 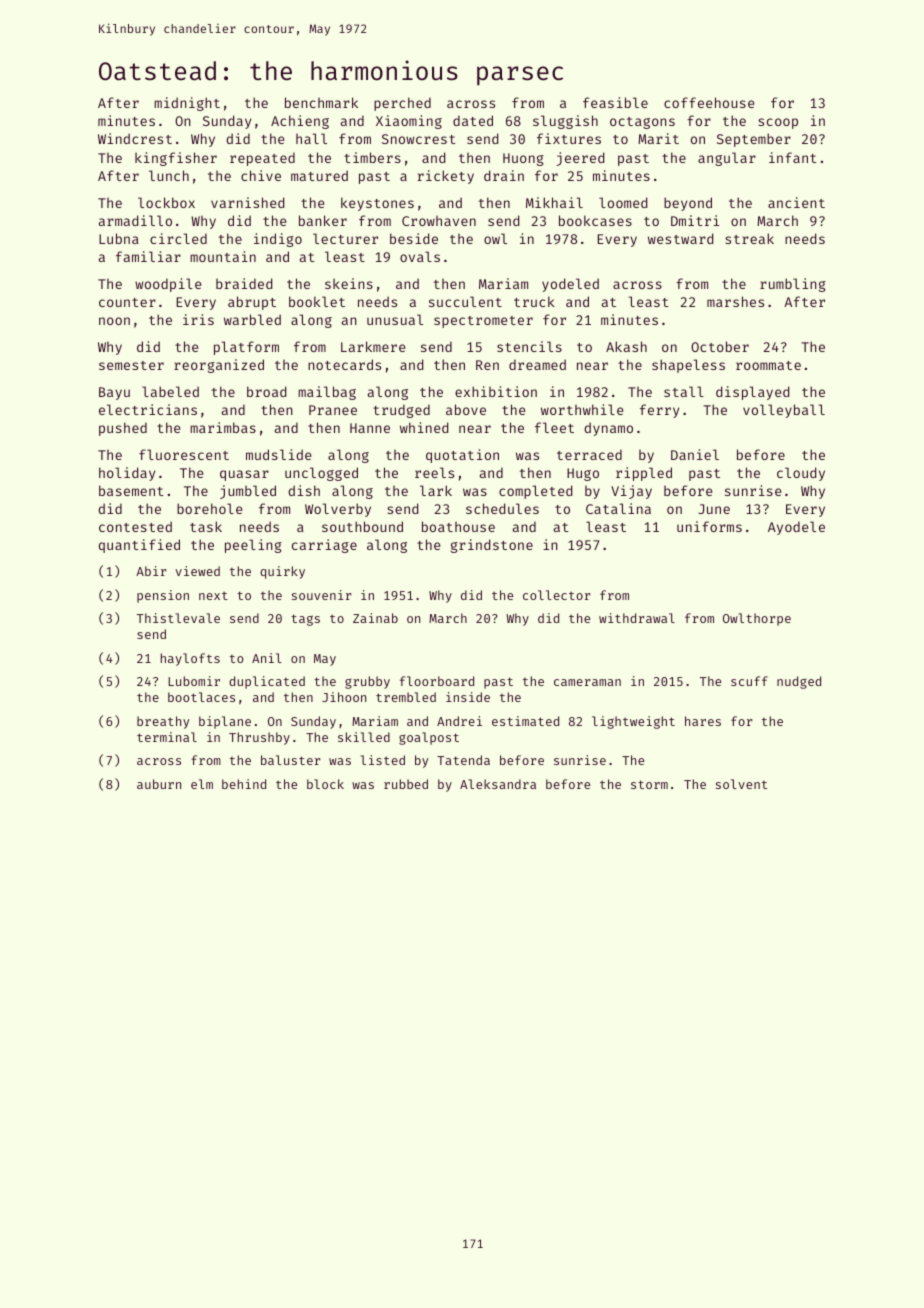 What do you see at coordinates (658, 138) in the screenshot?
I see `Marit` at bounding box center [658, 138].
